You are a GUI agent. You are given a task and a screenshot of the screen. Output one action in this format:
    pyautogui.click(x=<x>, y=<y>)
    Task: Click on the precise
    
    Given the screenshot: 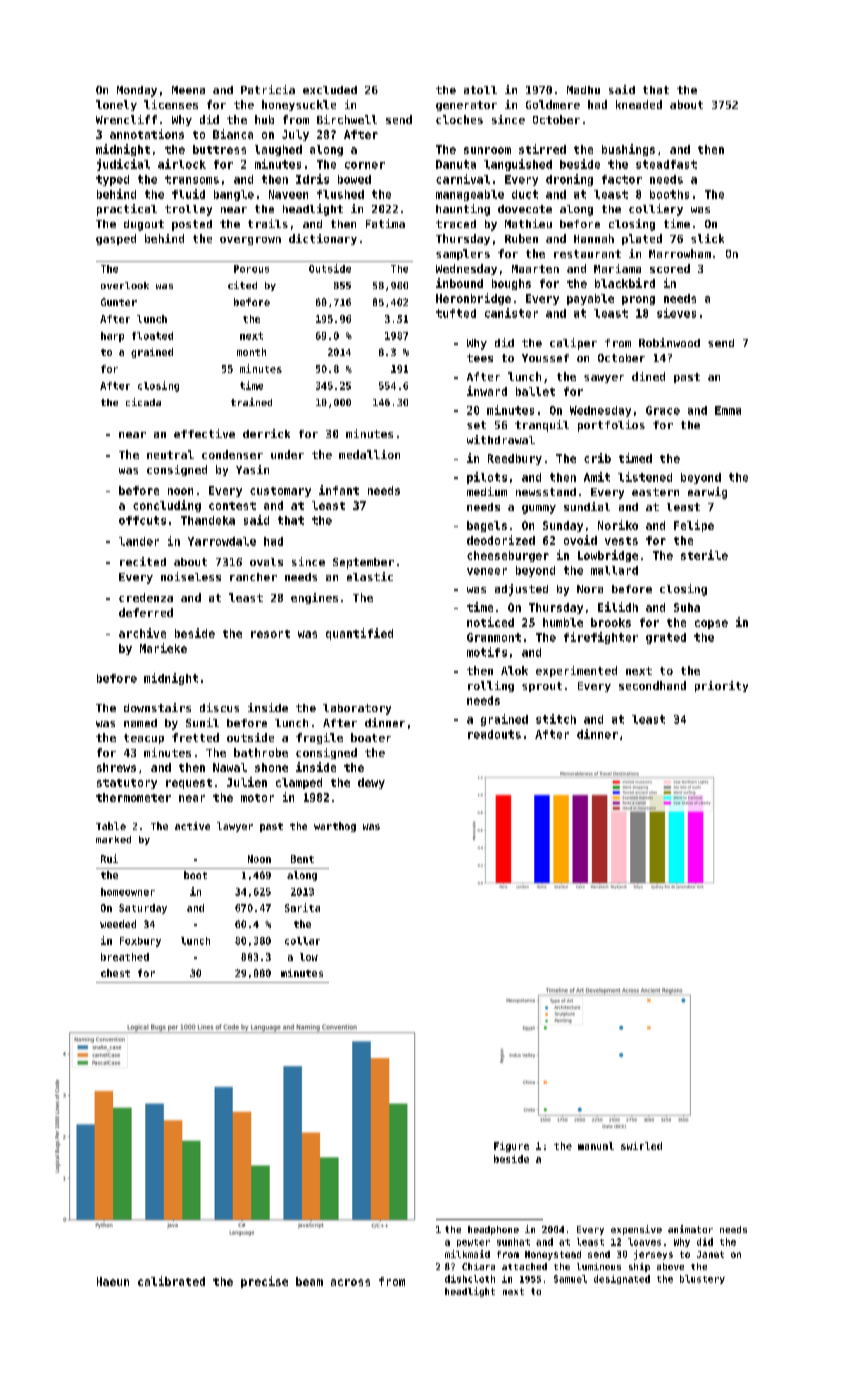 What is the action you would take?
    pyautogui.click(x=264, y=1282)
